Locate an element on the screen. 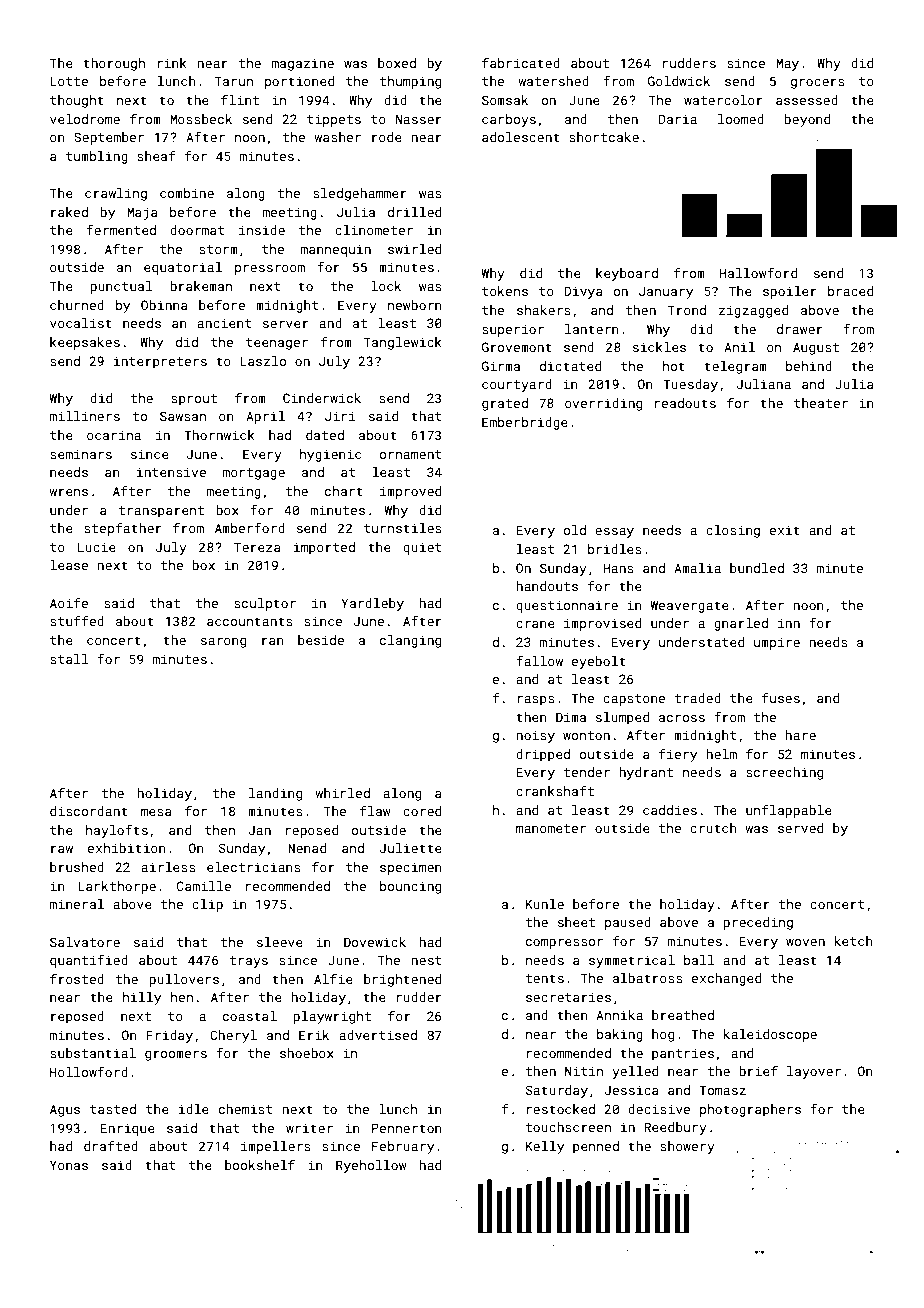  bookshelf is located at coordinates (260, 1165).
